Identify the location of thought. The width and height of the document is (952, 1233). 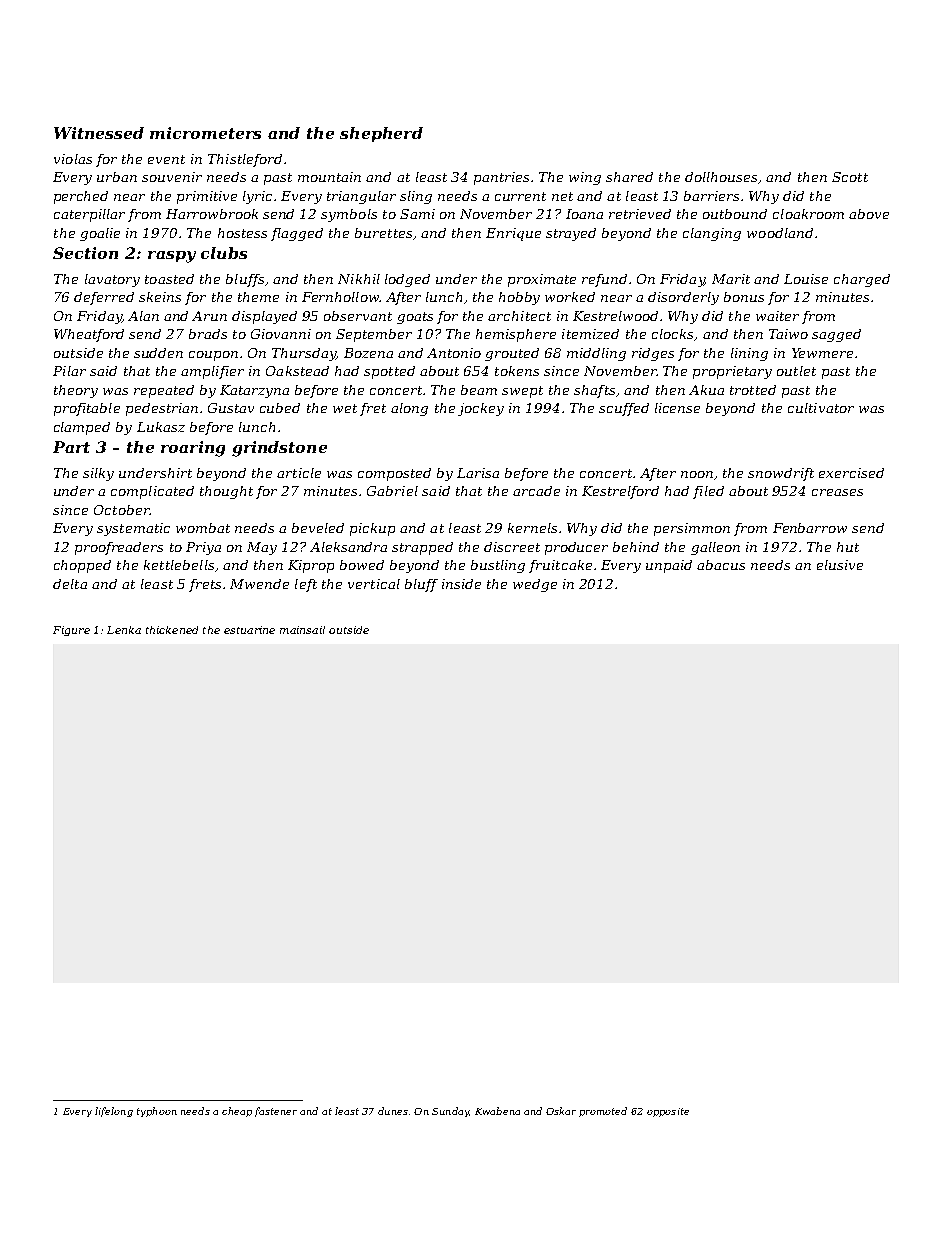
(226, 492).
